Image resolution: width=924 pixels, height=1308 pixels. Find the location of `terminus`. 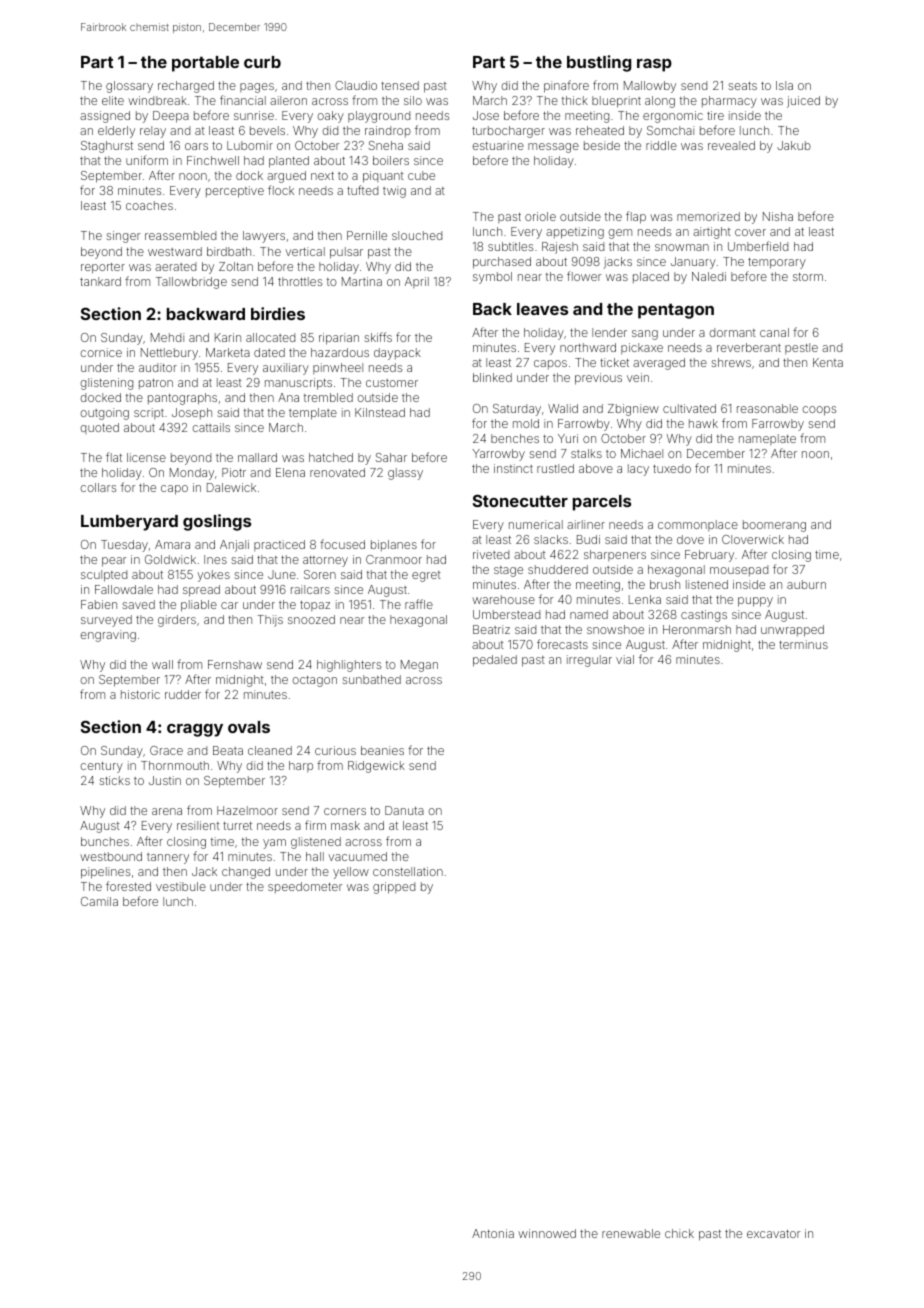

terminus is located at coordinates (803, 644).
